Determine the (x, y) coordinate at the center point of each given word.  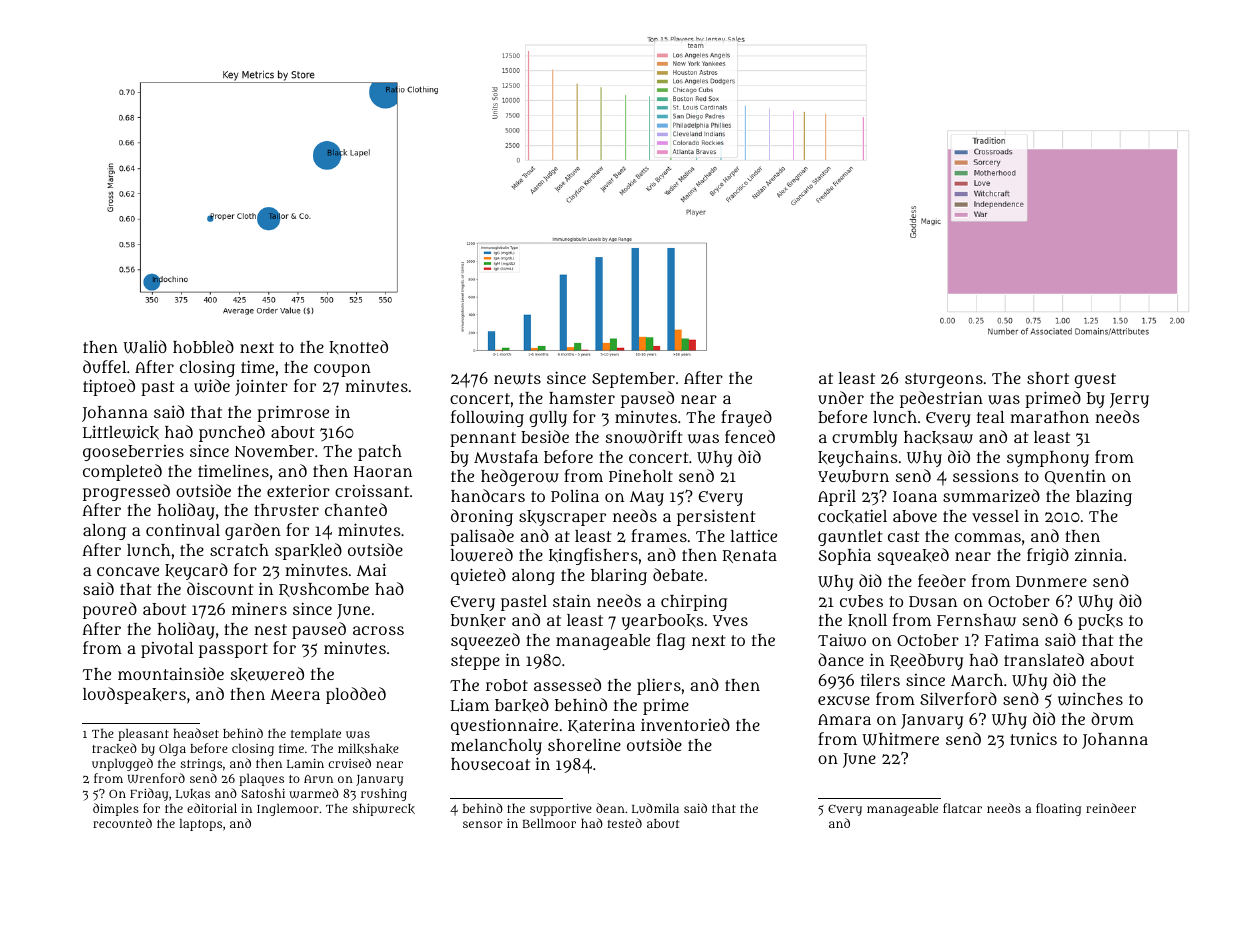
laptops (201, 824)
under (841, 397)
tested (625, 823)
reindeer (1111, 808)
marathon (1049, 417)
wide (212, 386)
